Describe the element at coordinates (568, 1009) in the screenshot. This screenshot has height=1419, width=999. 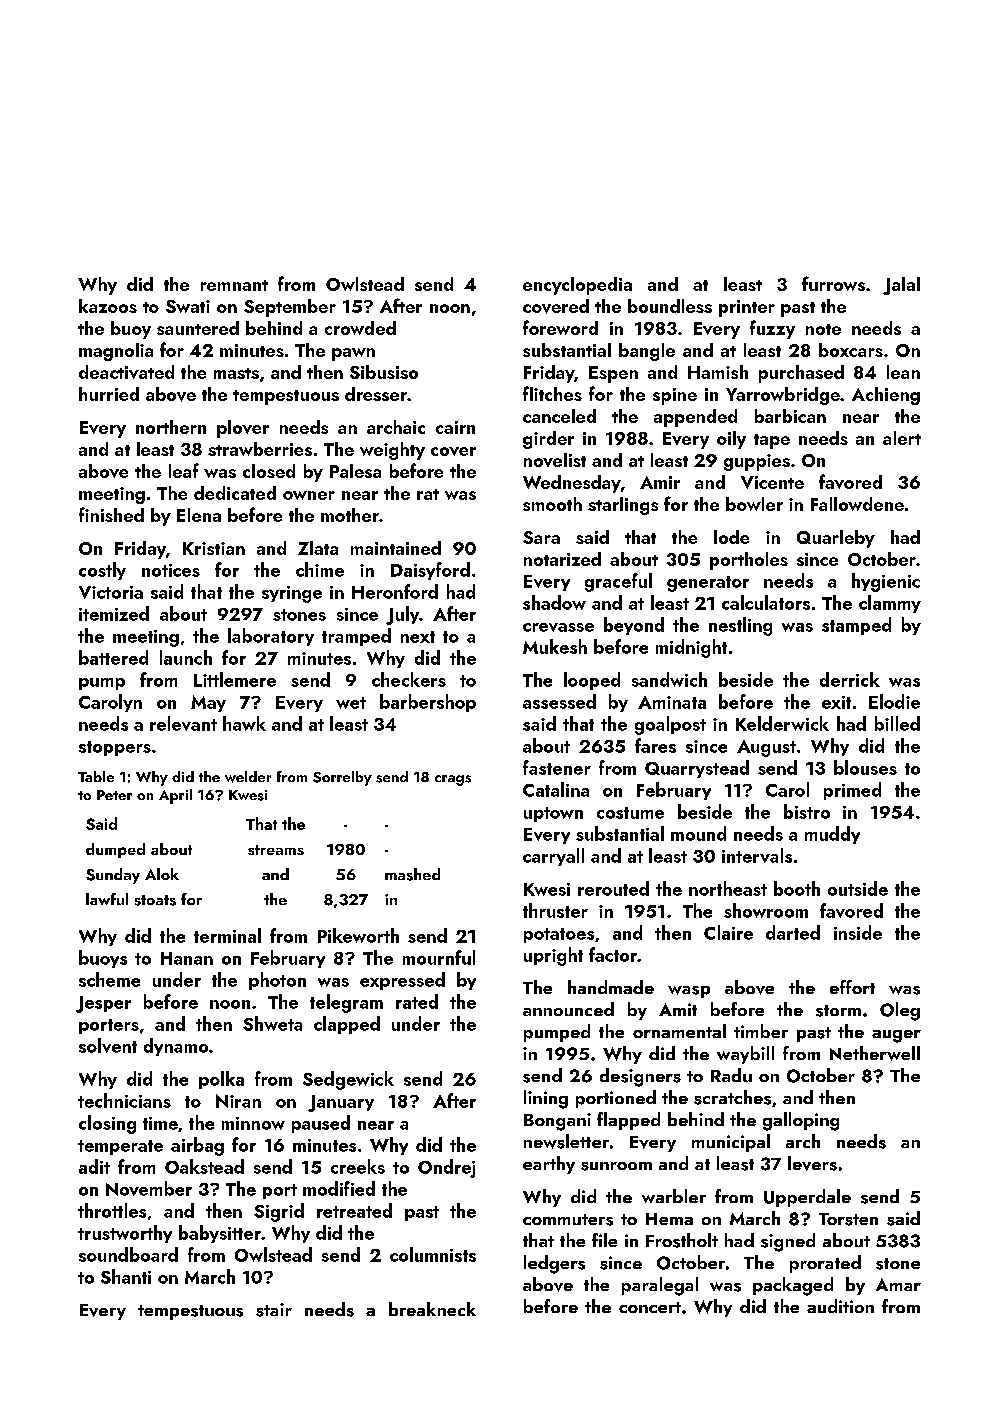
I see `announced` at that location.
